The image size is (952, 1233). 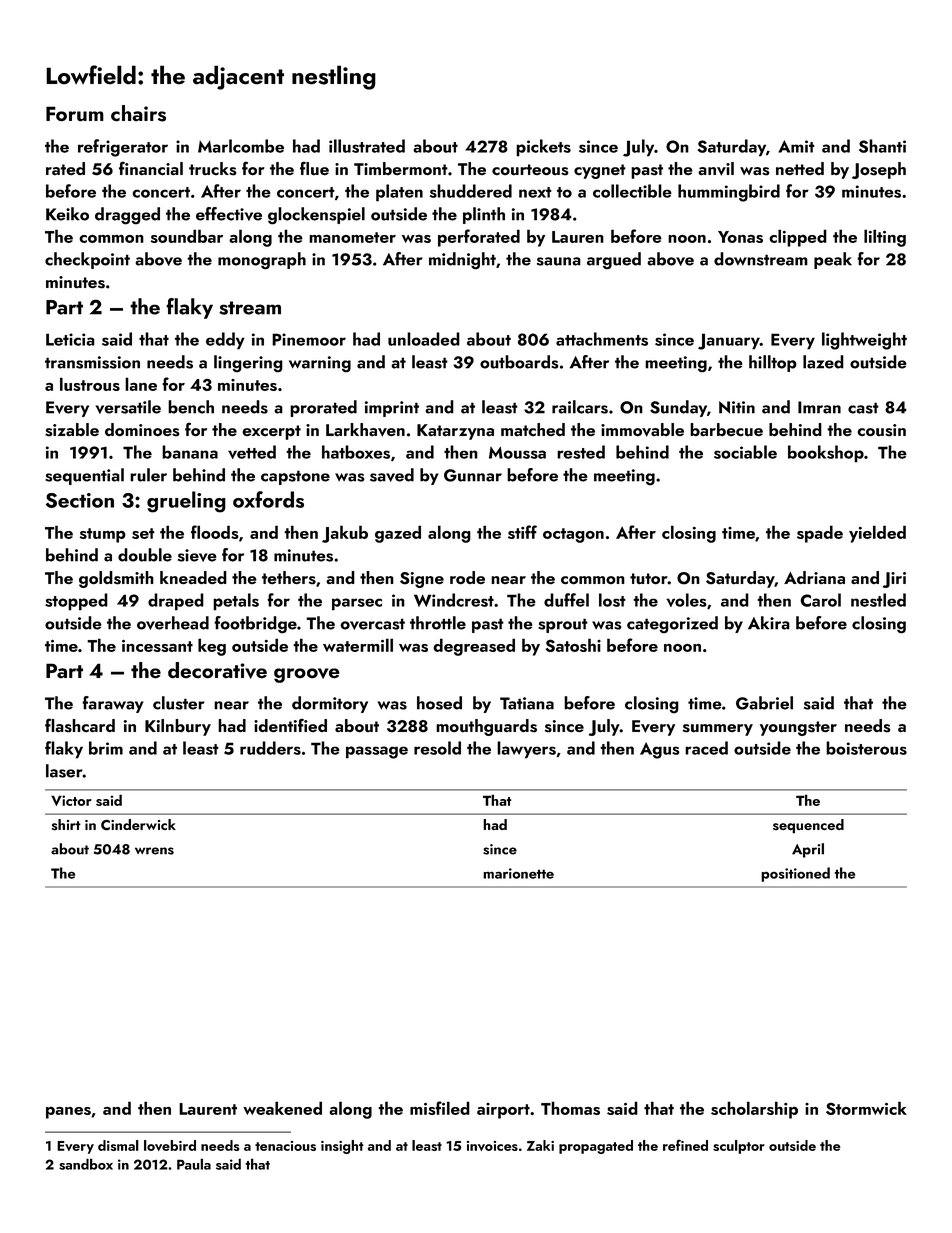 What do you see at coordinates (365, 430) in the page?
I see `Larkhaven` at bounding box center [365, 430].
